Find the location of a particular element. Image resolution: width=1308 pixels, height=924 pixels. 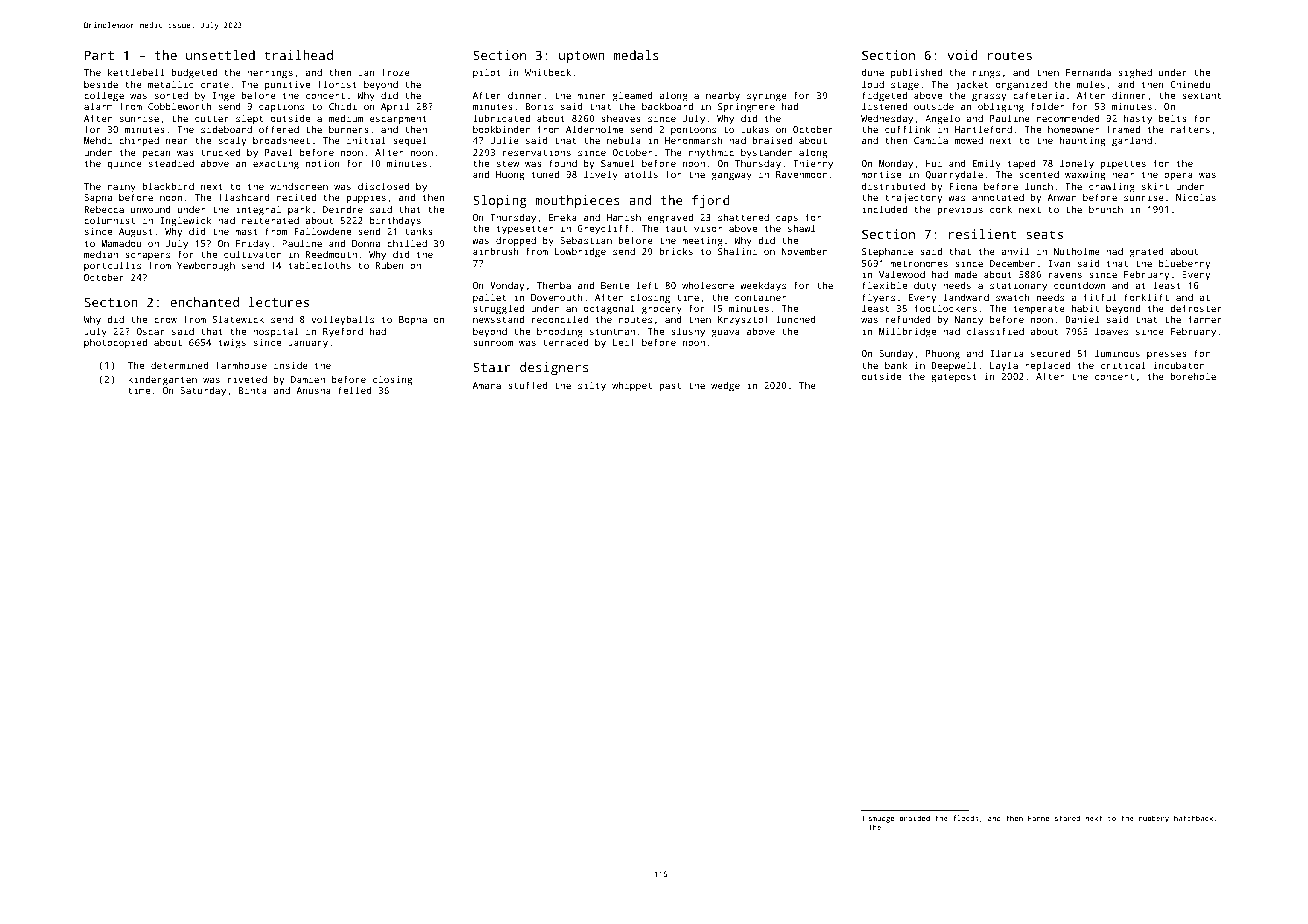

shattered is located at coordinates (743, 217).
